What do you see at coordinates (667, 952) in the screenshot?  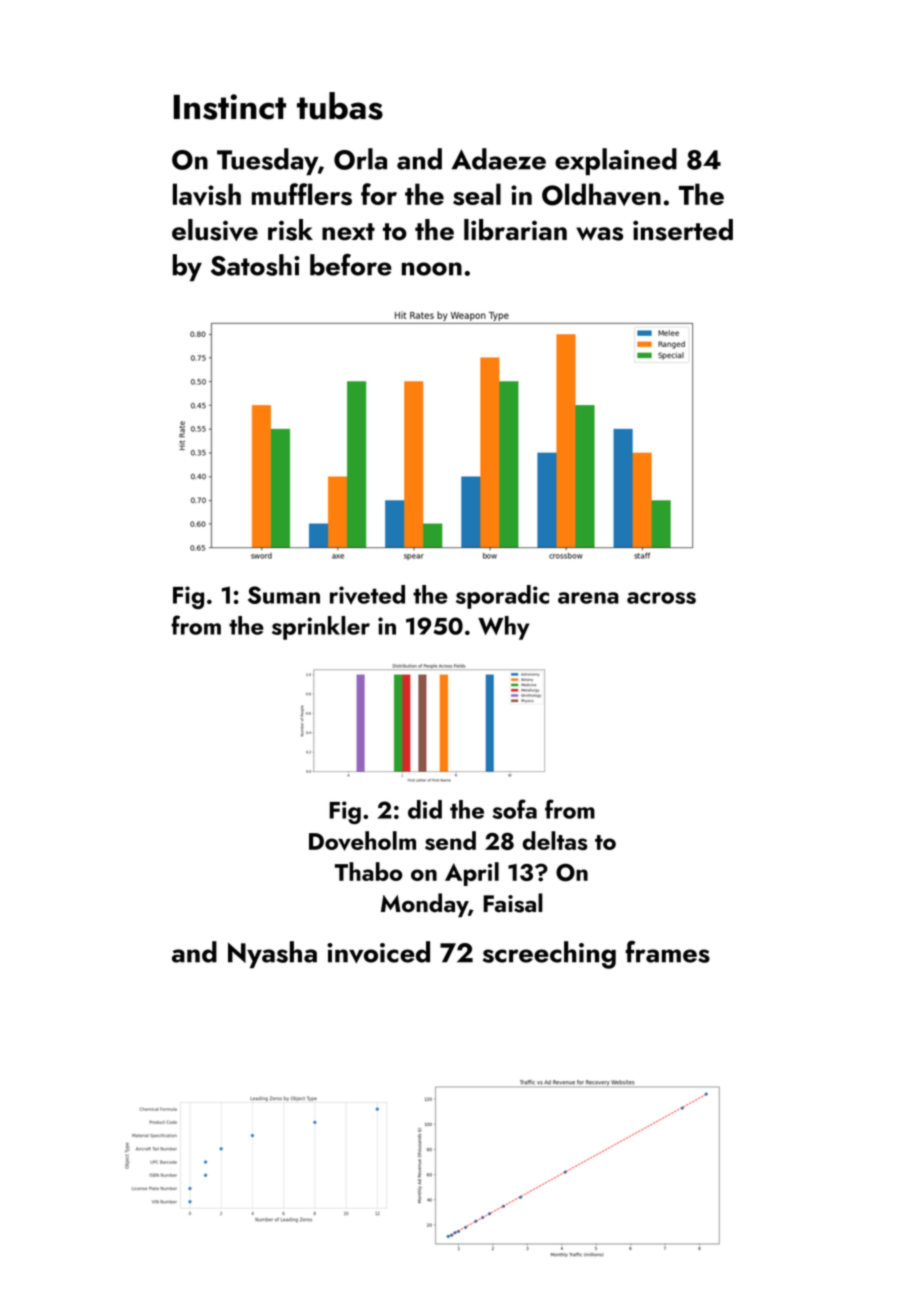 I see `frames` at bounding box center [667, 952].
